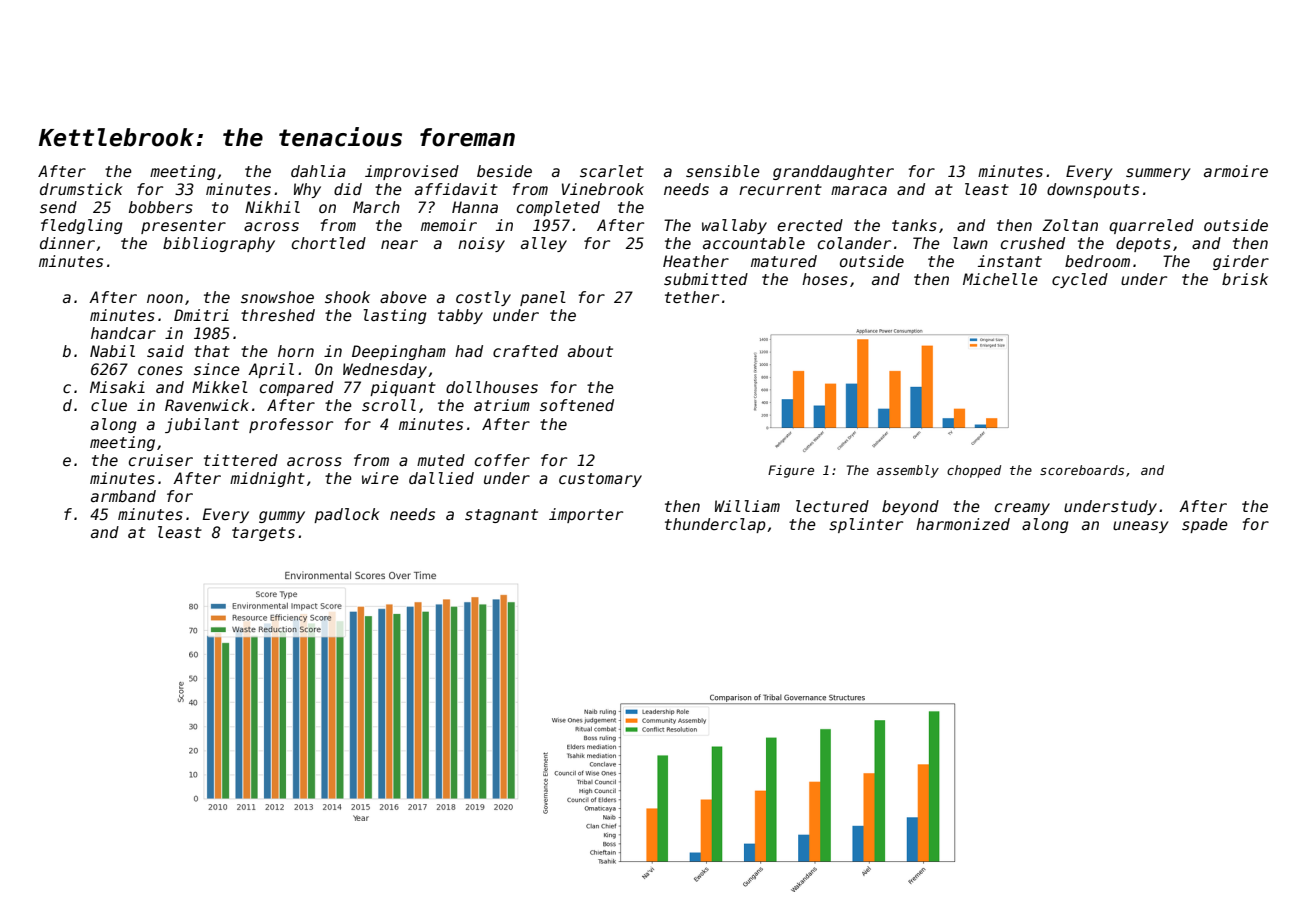  I want to click on summery, so click(1158, 174).
